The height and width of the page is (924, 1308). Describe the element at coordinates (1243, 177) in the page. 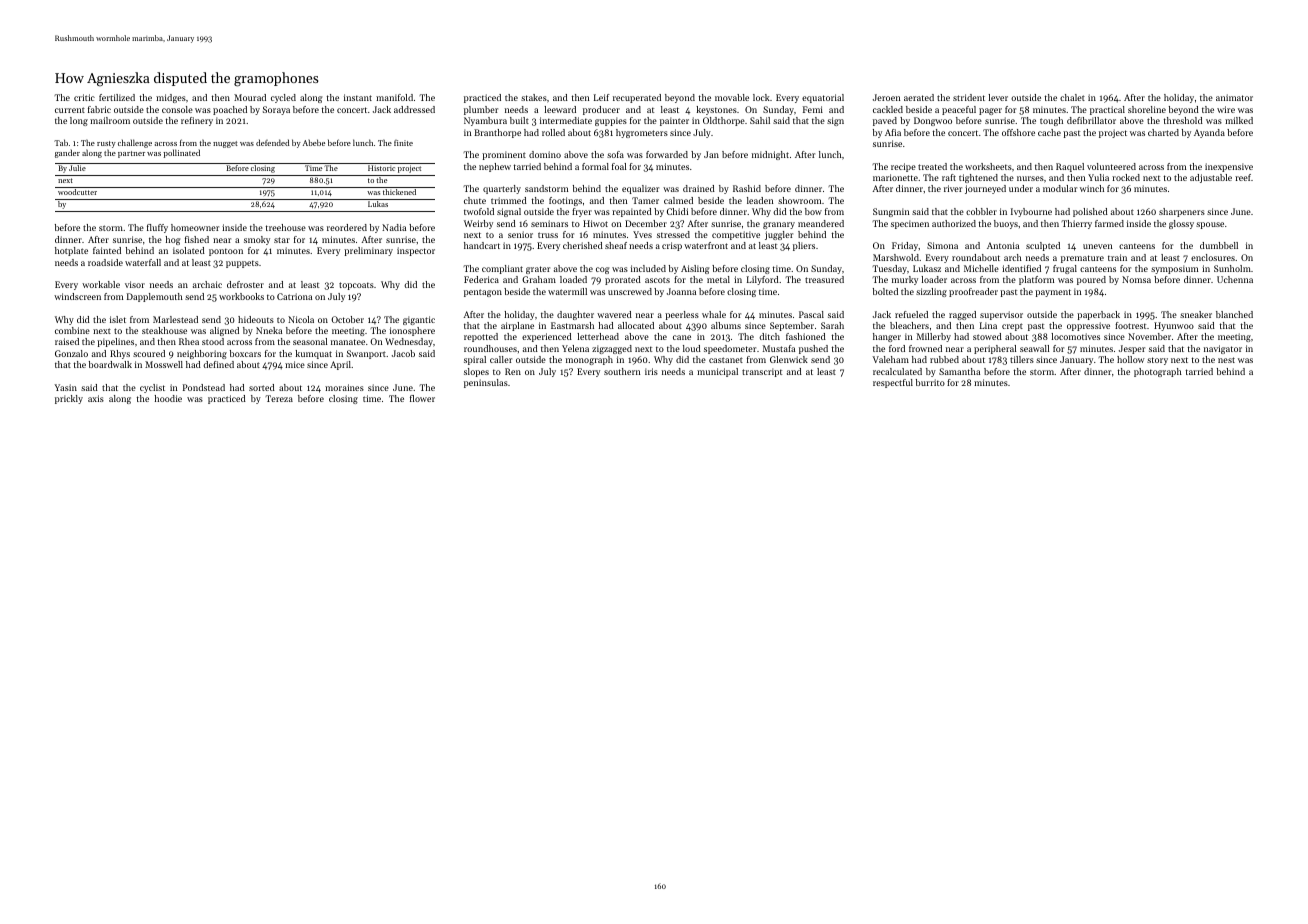

I see `reef` at that location.
